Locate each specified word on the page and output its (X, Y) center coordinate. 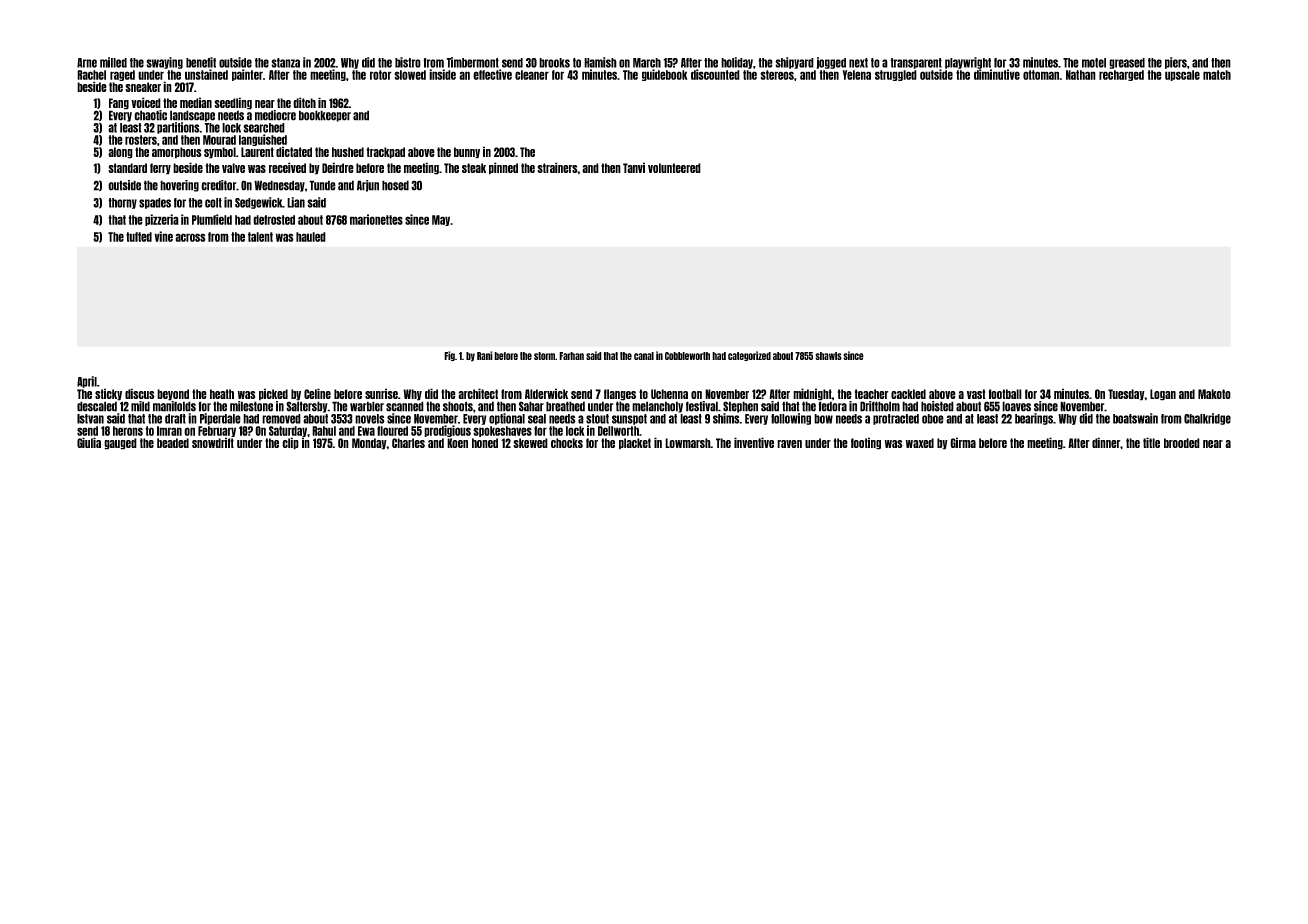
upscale (1182, 75)
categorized (749, 356)
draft (175, 419)
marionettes (376, 219)
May (441, 220)
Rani (485, 355)
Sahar (531, 406)
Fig (449, 356)
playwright (968, 63)
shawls (828, 356)
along (120, 153)
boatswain (1135, 418)
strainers (557, 167)
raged (122, 75)
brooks (554, 63)
